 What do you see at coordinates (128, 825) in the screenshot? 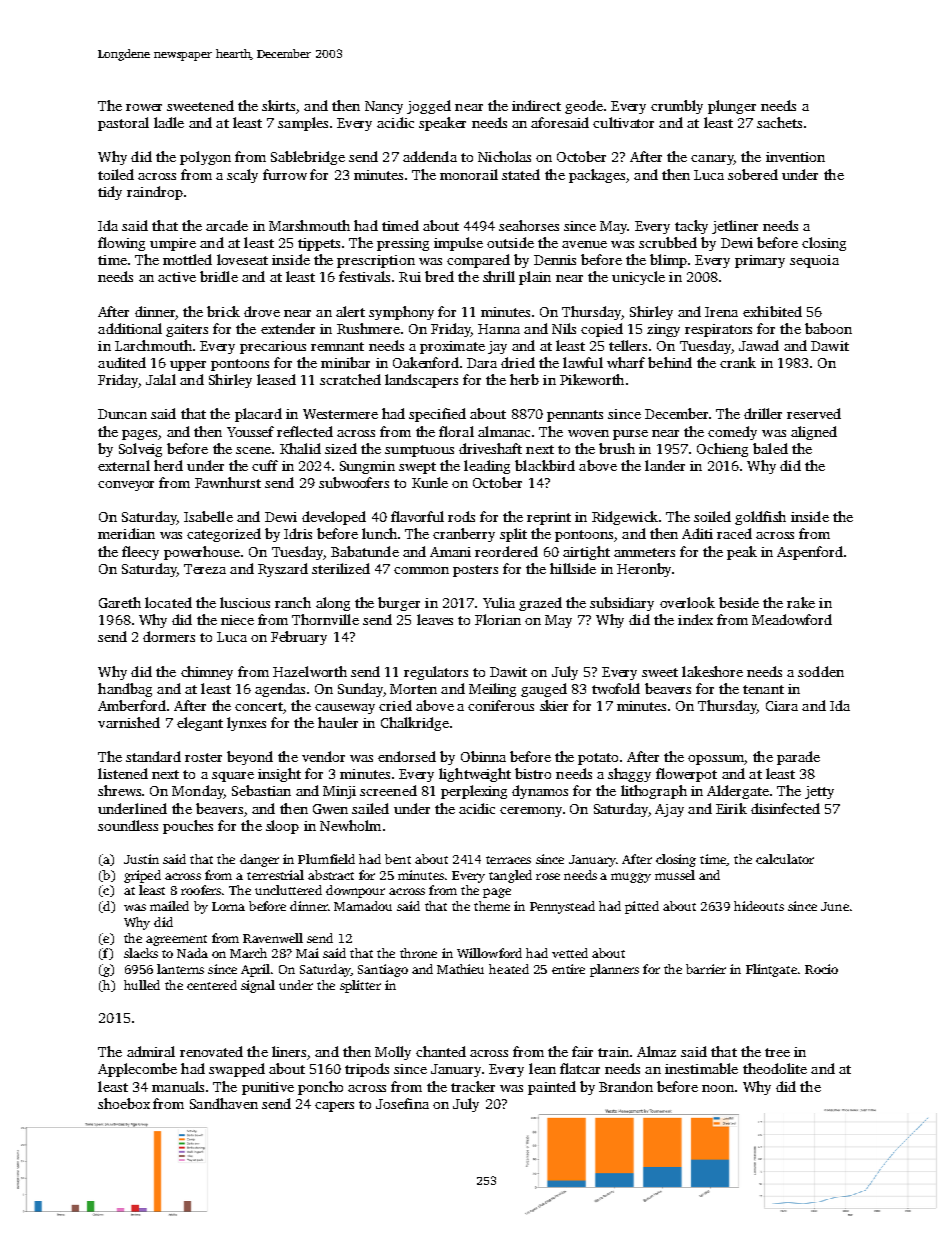
I see `soundless` at bounding box center [128, 825].
